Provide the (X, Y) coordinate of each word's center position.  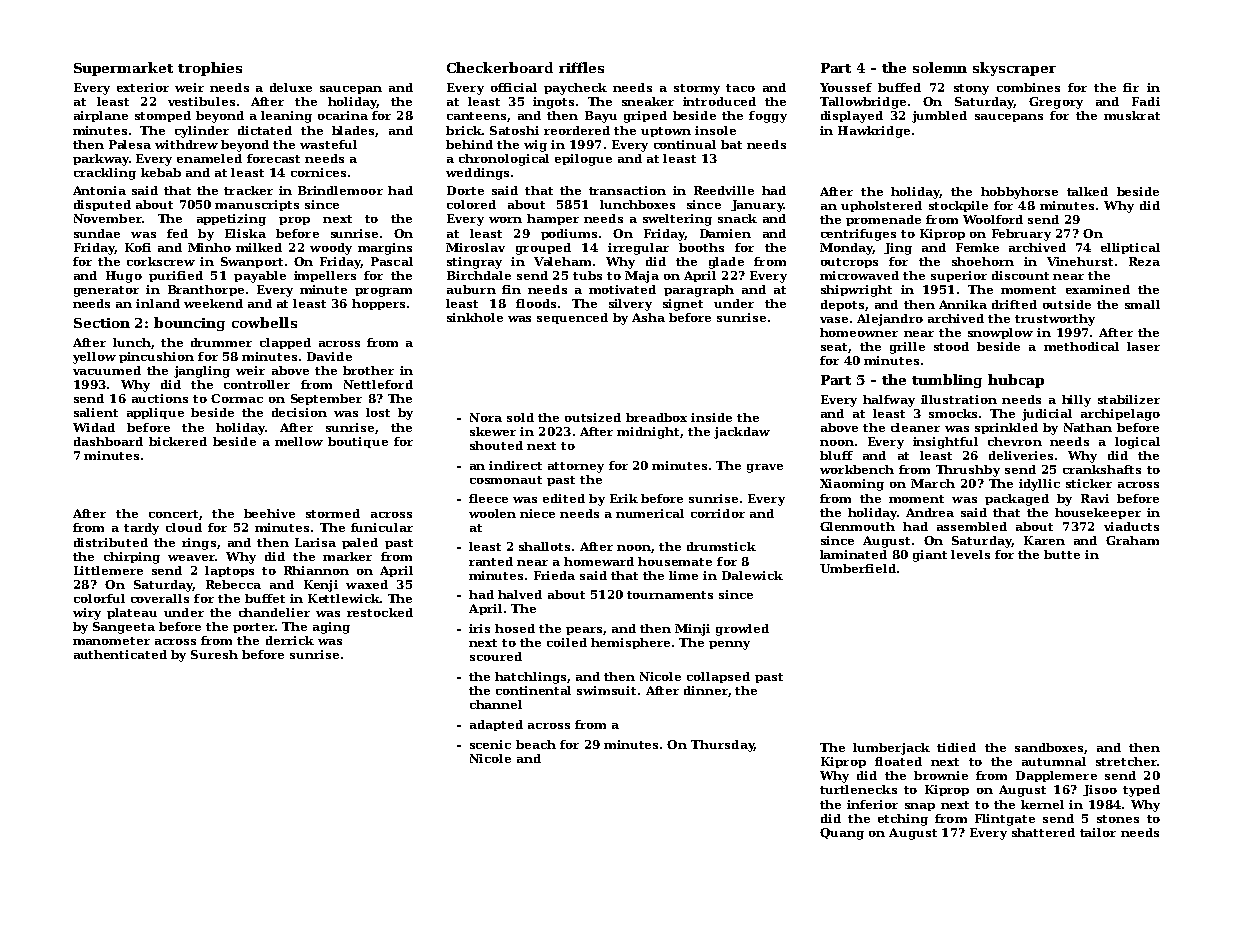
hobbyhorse (1019, 193)
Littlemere (108, 570)
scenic (490, 744)
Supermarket (123, 69)
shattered (1043, 832)
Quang (842, 834)
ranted (491, 561)
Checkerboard (500, 67)
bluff (836, 455)
